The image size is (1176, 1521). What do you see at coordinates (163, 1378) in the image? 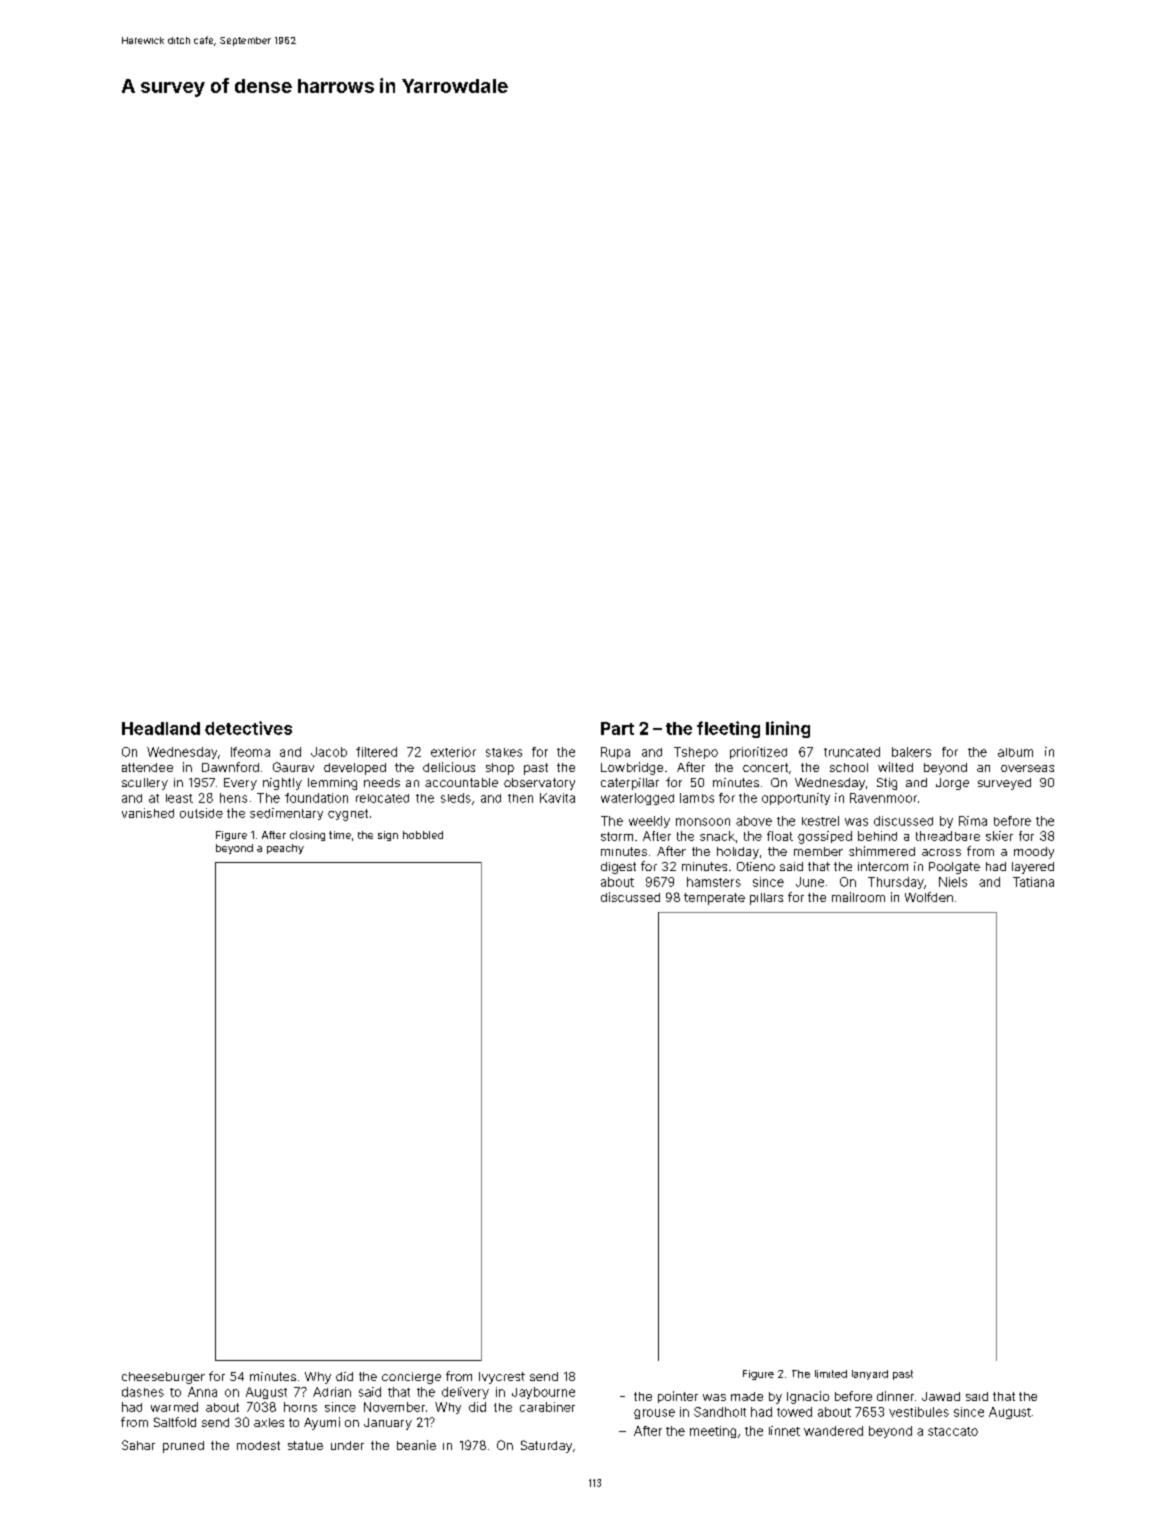
I see `cheeseburger` at bounding box center [163, 1378].
